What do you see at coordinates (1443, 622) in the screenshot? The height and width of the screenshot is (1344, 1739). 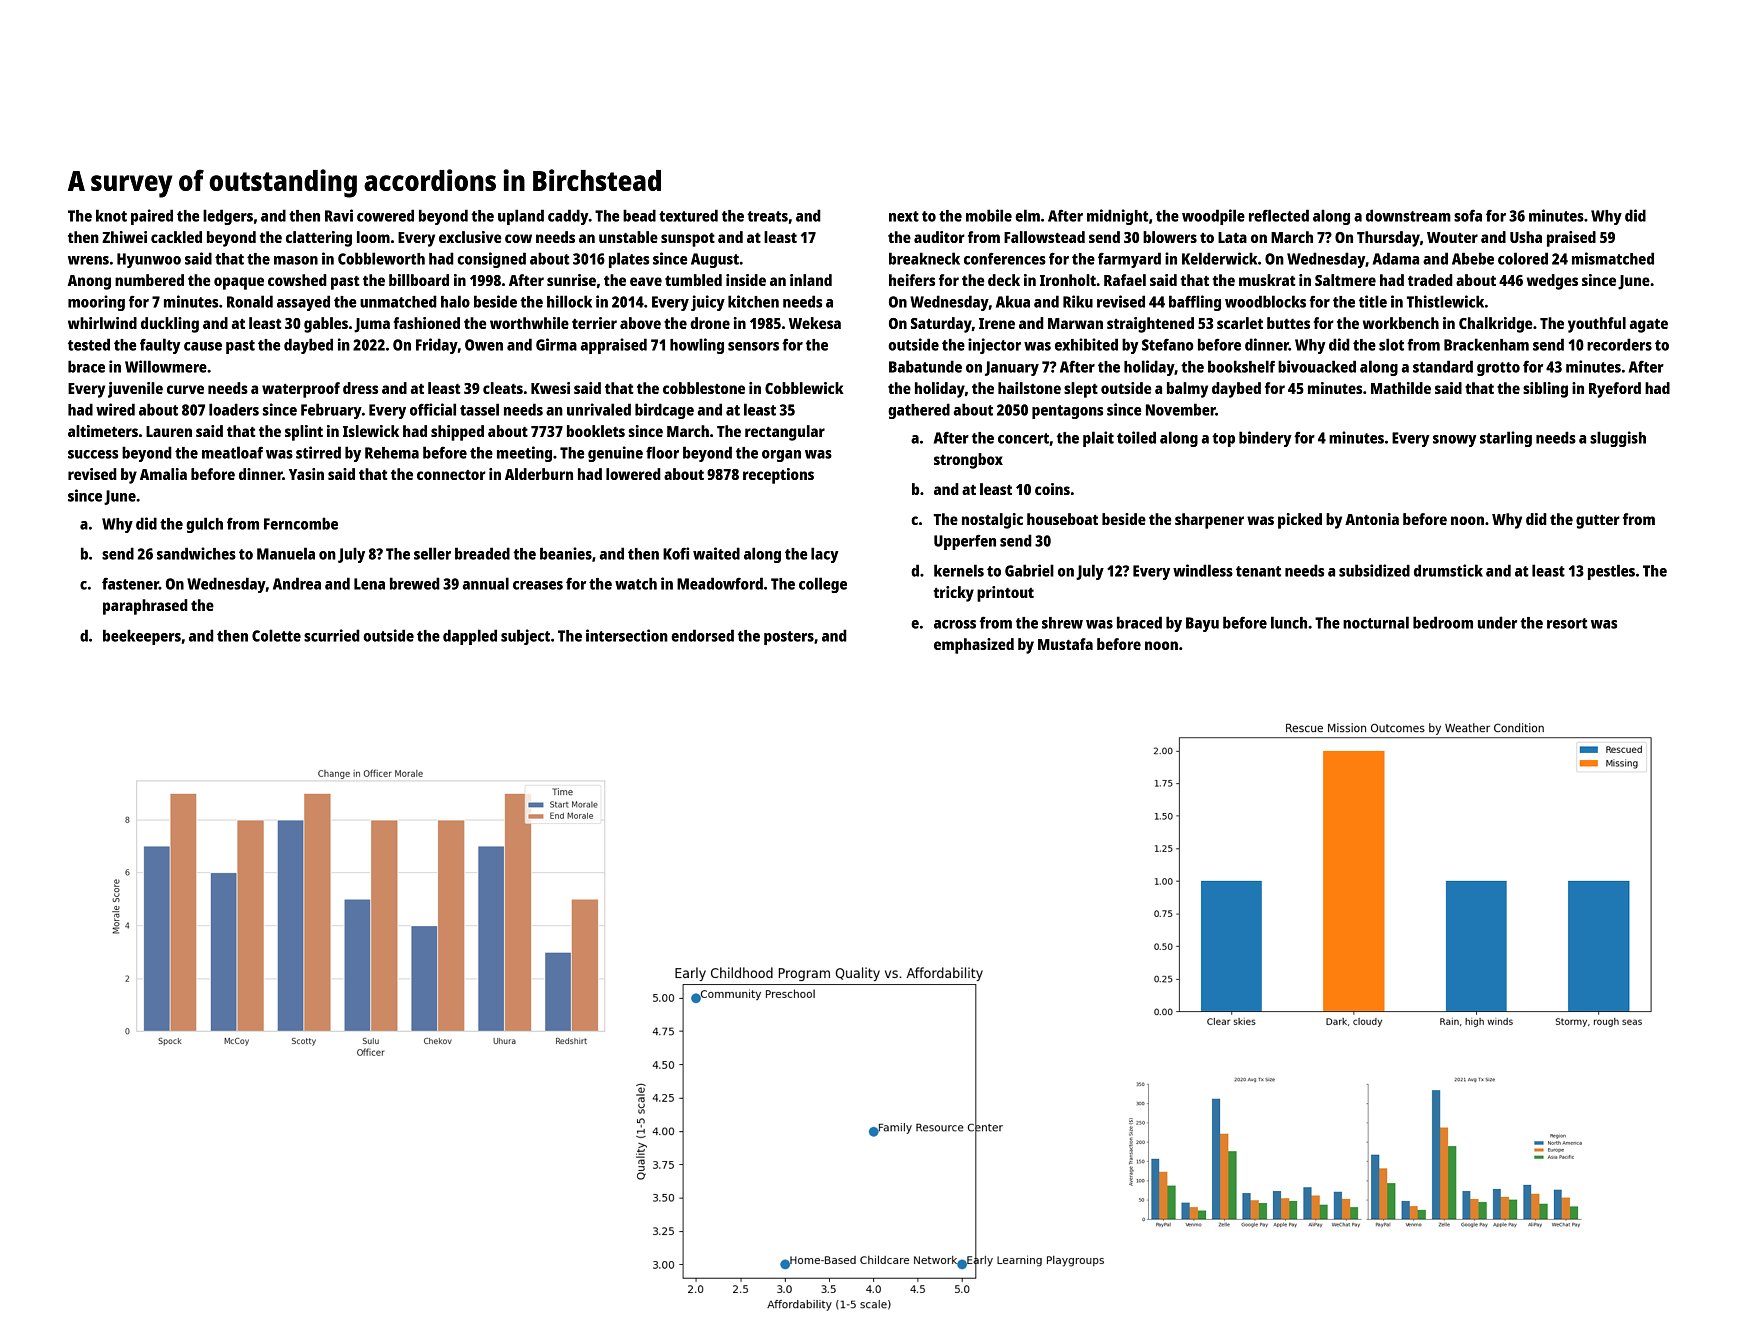 I see `bedroom` at bounding box center [1443, 622].
